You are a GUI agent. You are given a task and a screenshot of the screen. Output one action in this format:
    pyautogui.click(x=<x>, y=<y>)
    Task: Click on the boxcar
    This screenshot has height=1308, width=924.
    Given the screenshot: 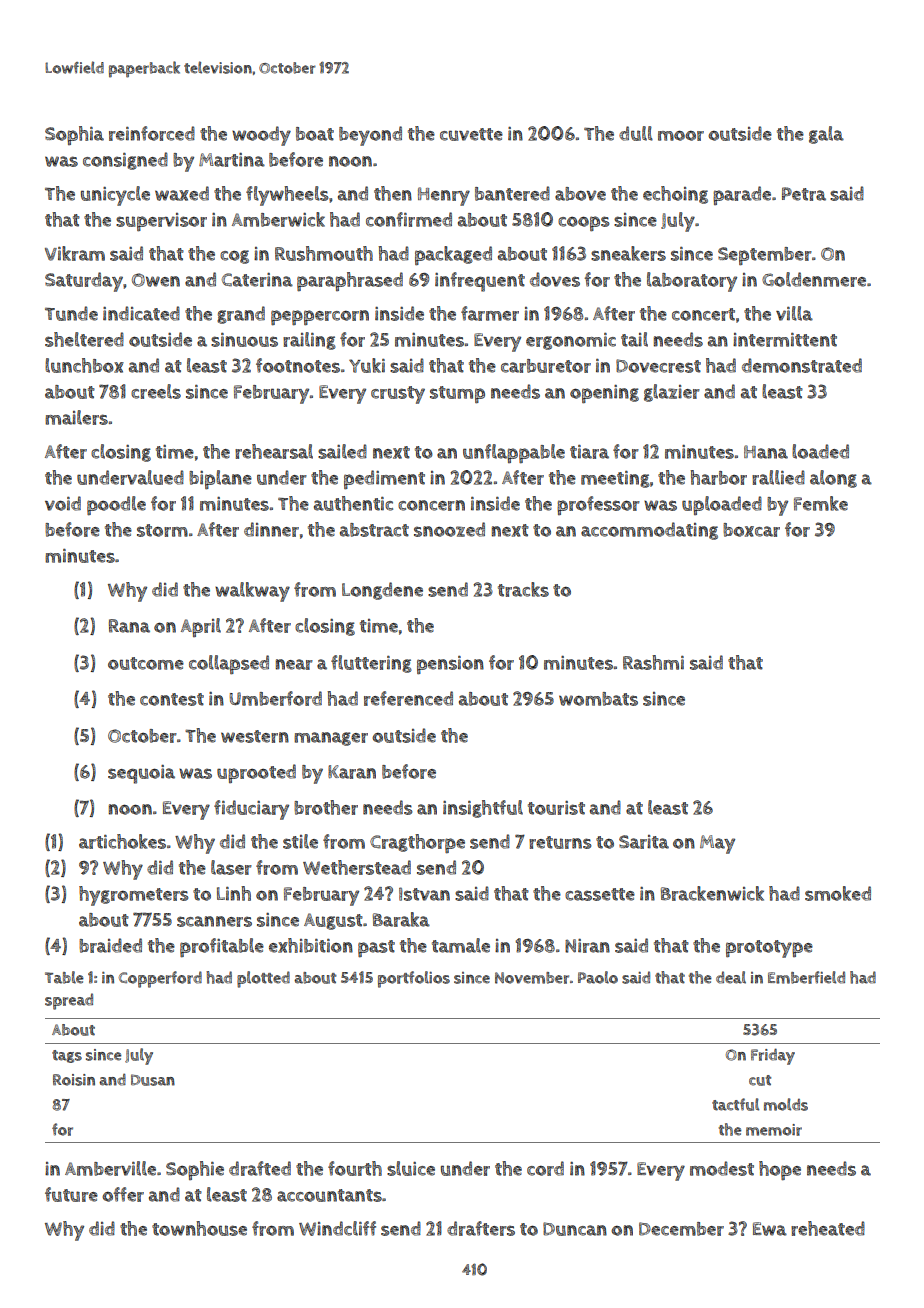 What is the action you would take?
    pyautogui.click(x=751, y=530)
